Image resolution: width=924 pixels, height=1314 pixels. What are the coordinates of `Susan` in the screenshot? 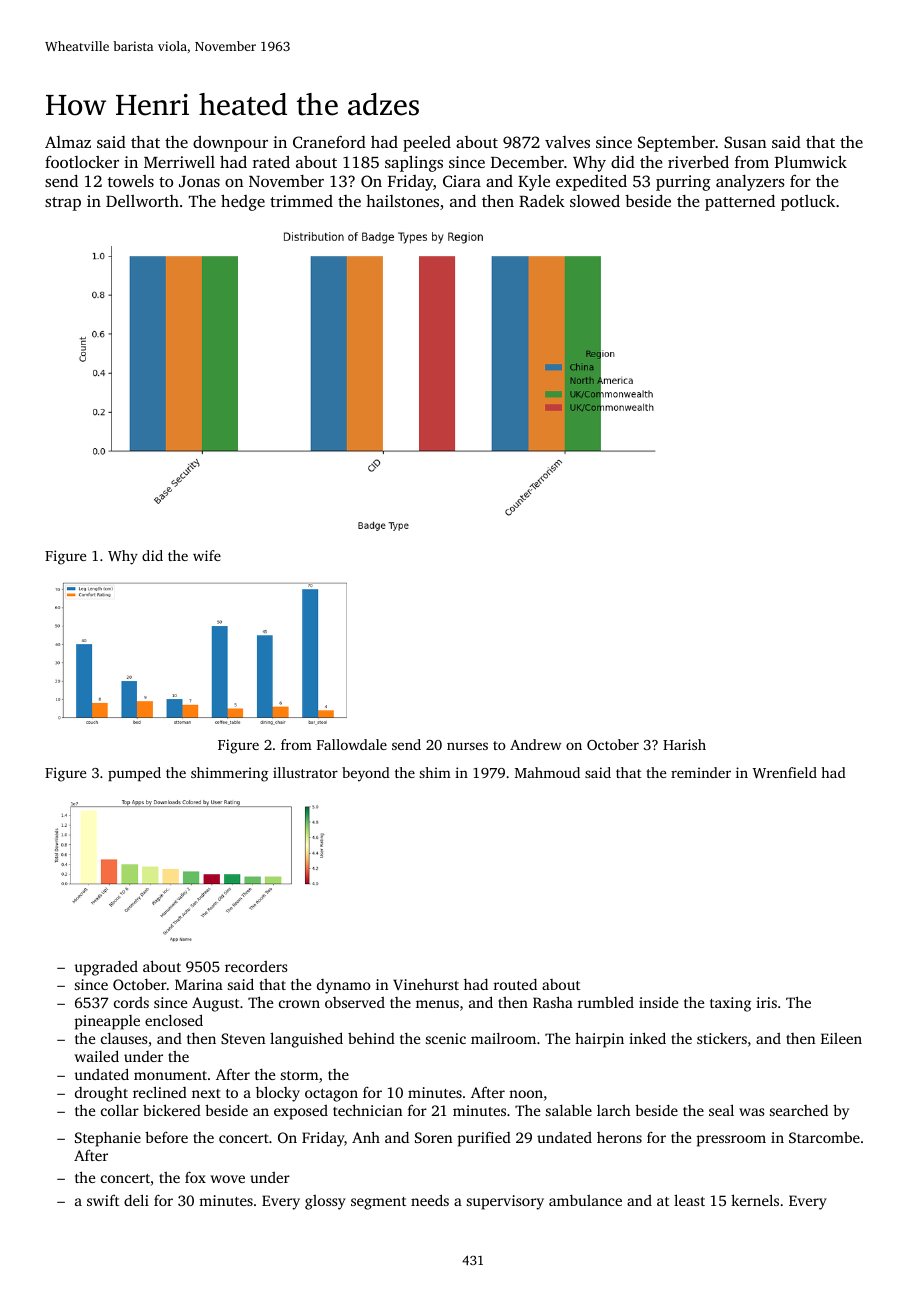 It's located at (745, 142).
